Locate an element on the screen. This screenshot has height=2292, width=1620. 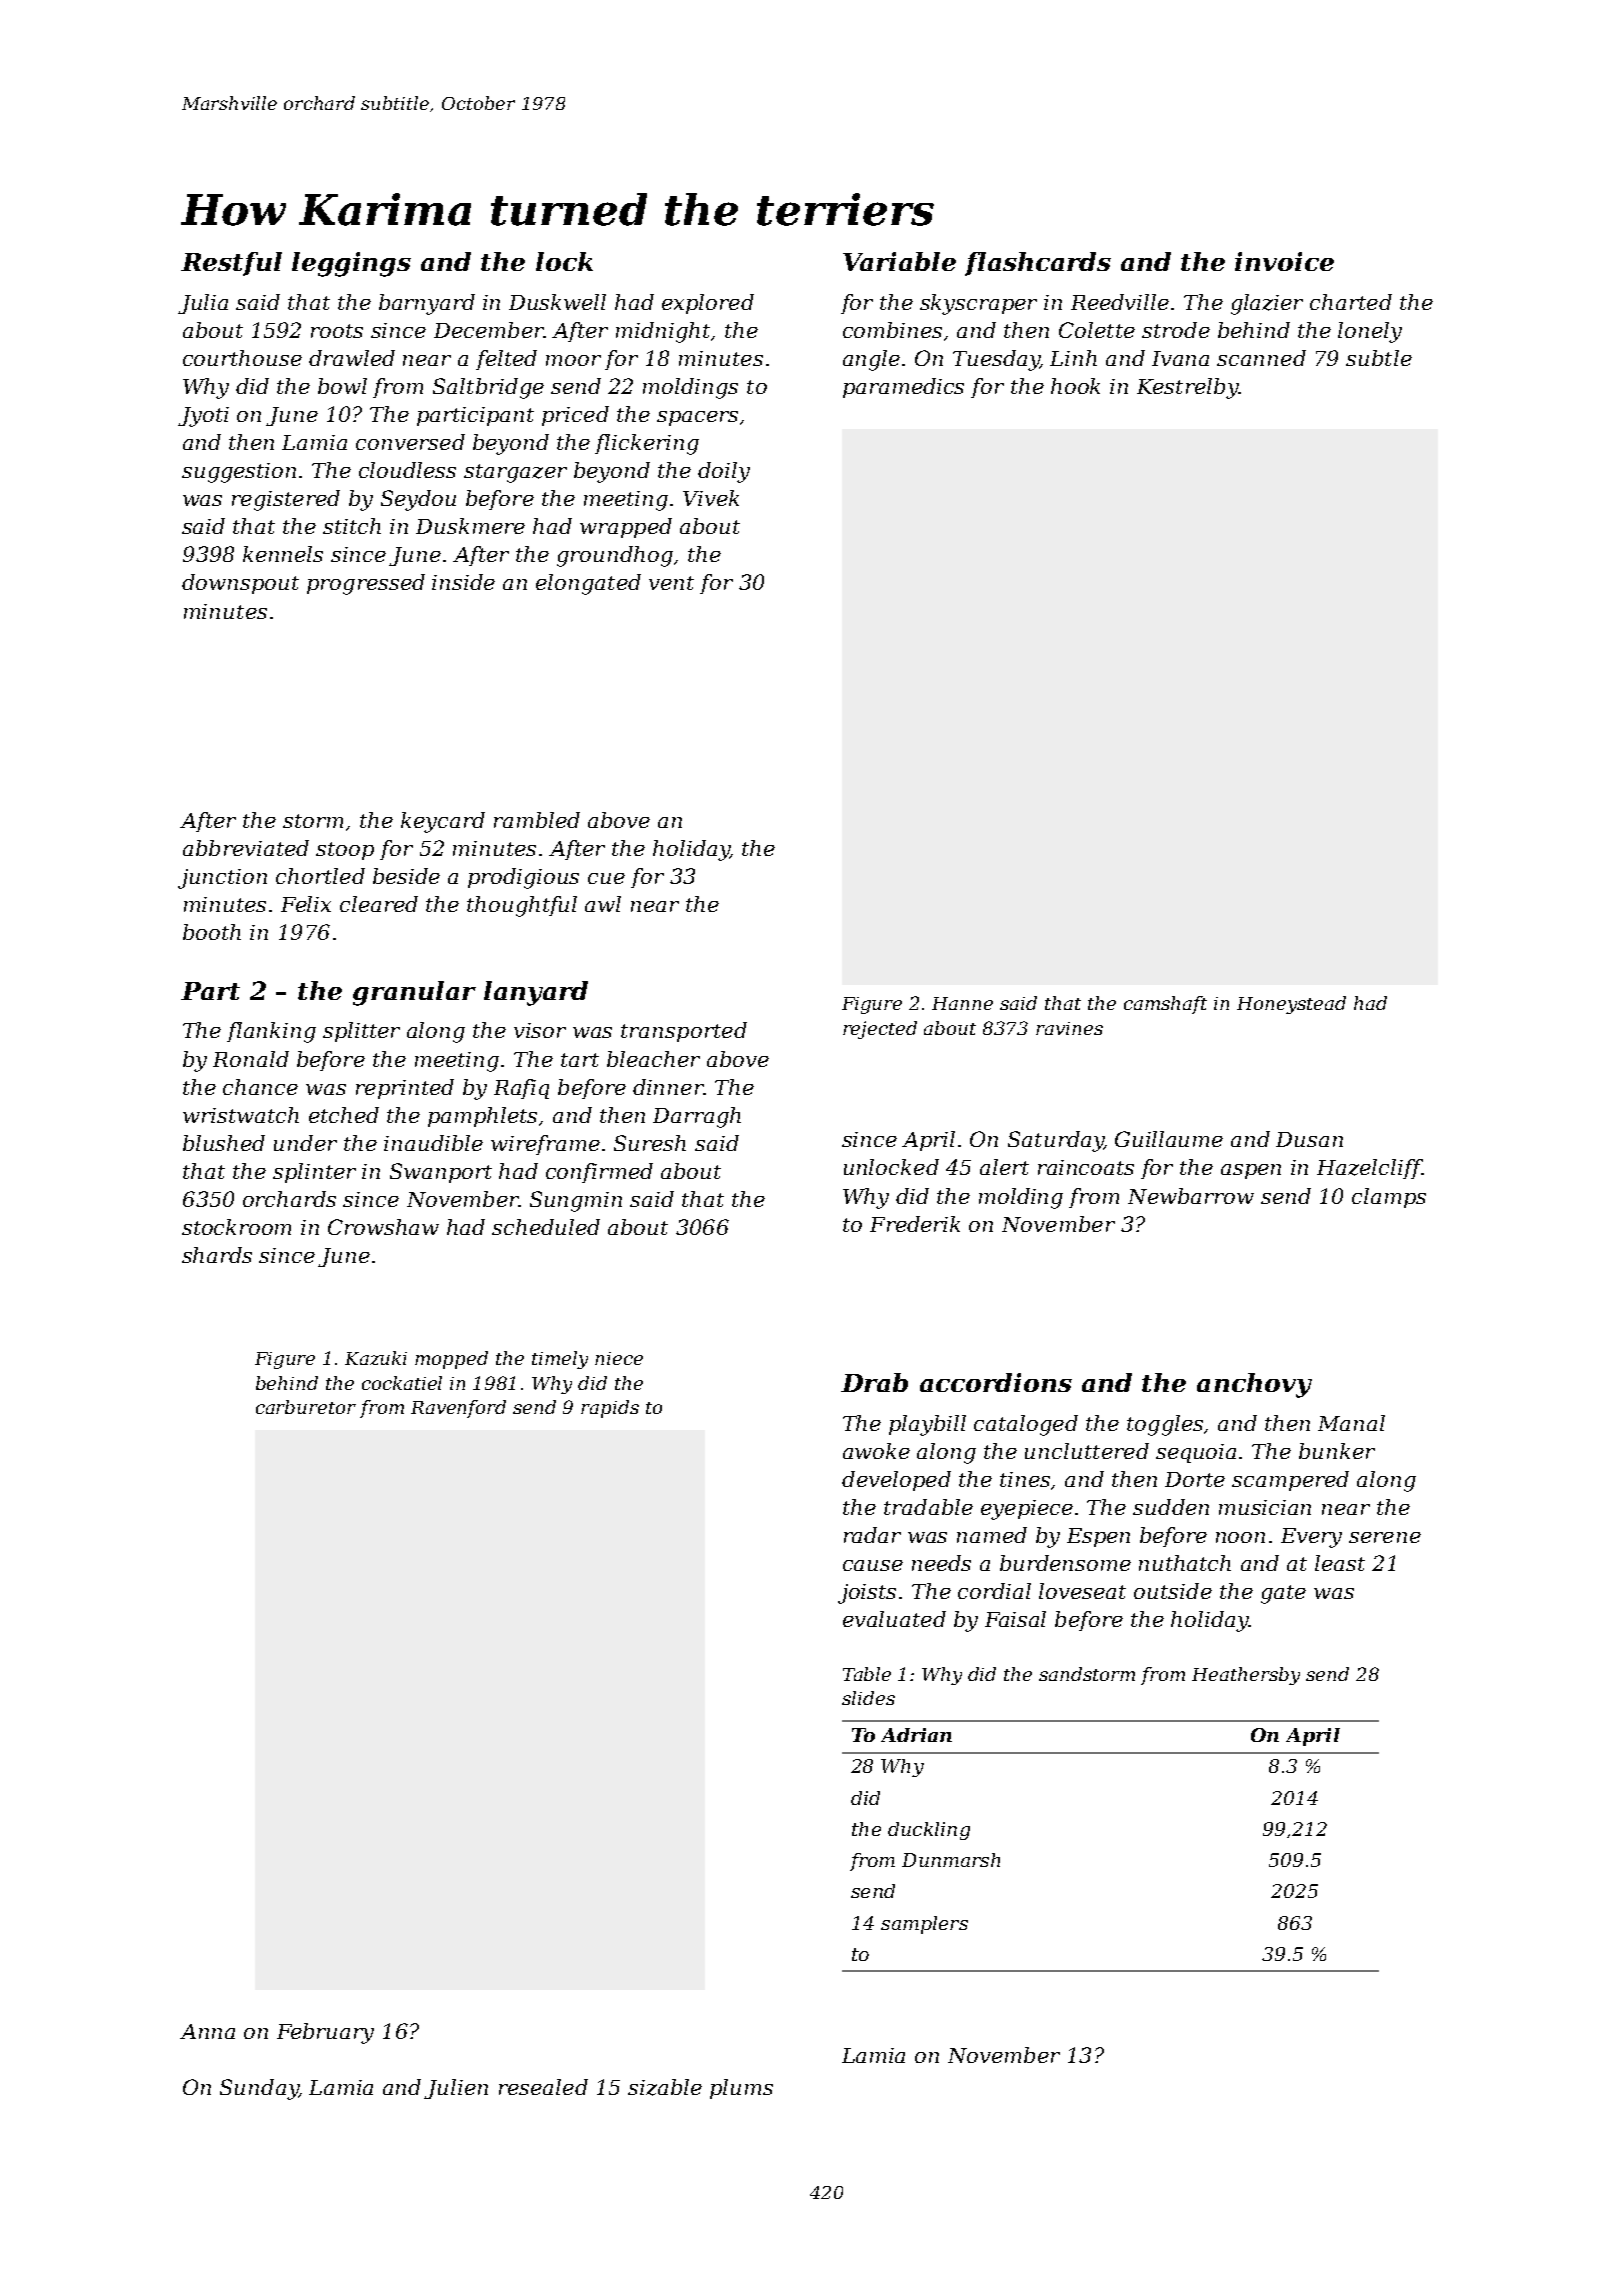
shards is located at coordinates (217, 1255).
